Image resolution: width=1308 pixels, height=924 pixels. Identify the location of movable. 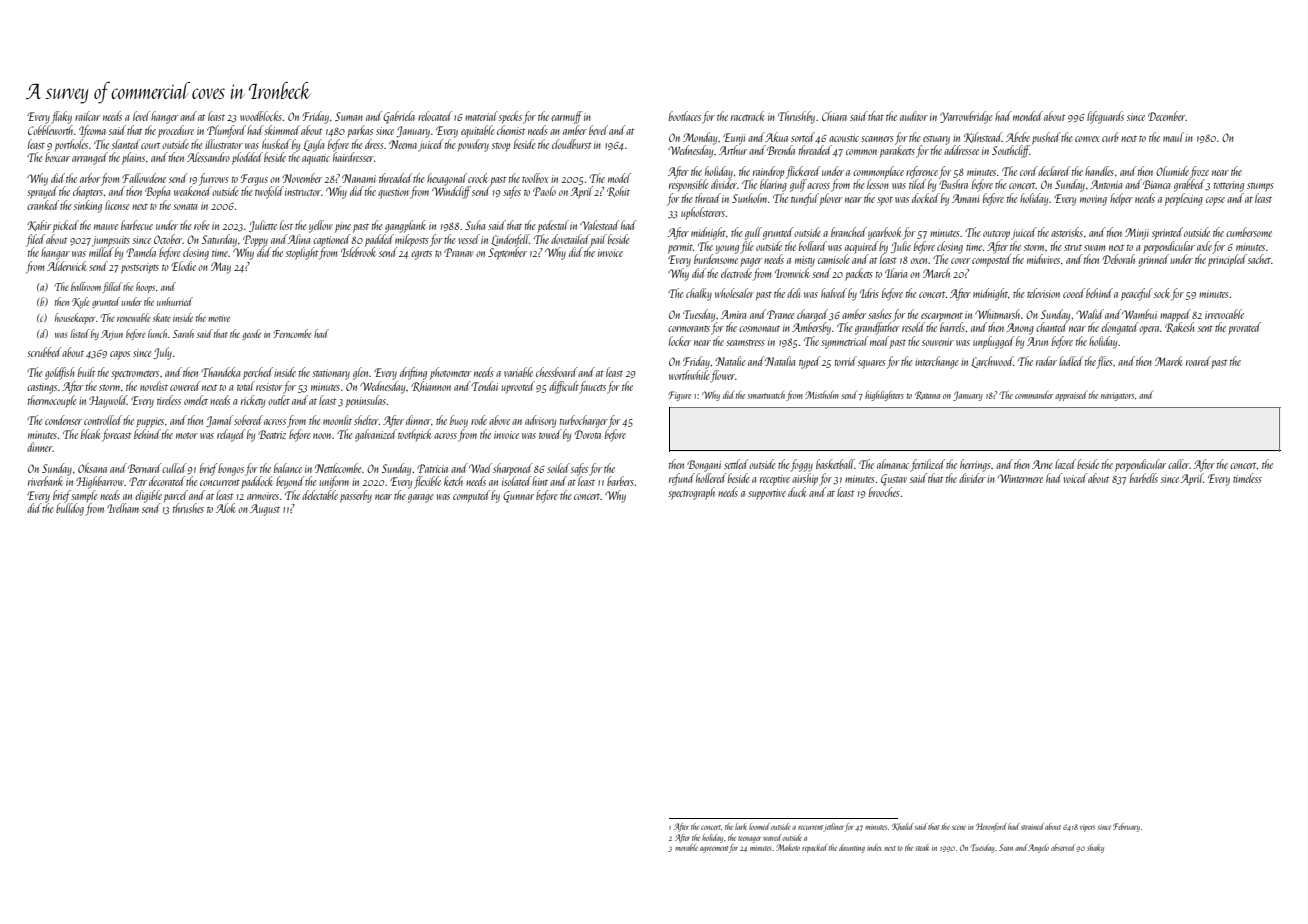
(686, 847).
